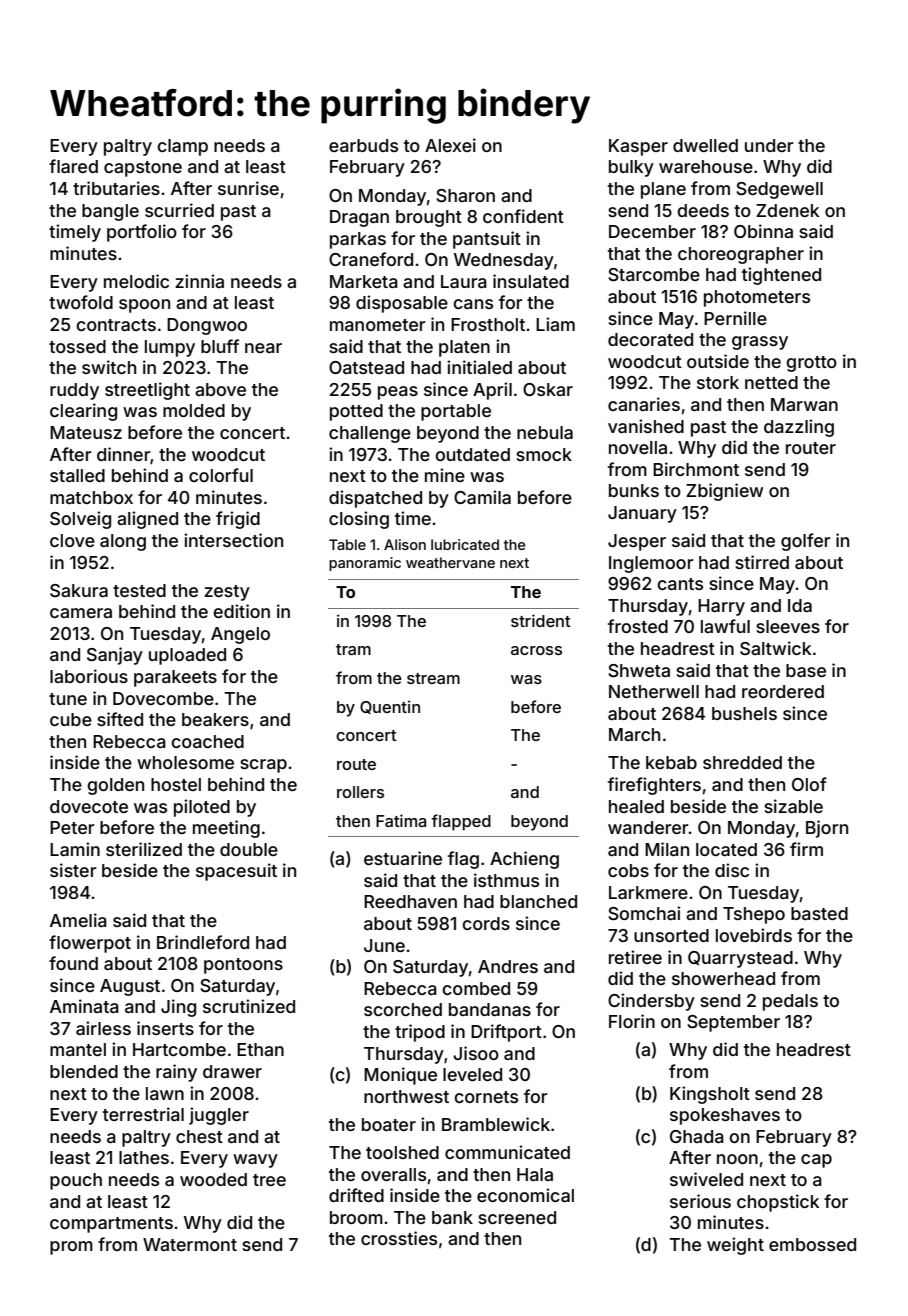 The height and width of the screenshot is (1316, 908). What do you see at coordinates (769, 145) in the screenshot?
I see `under` at bounding box center [769, 145].
